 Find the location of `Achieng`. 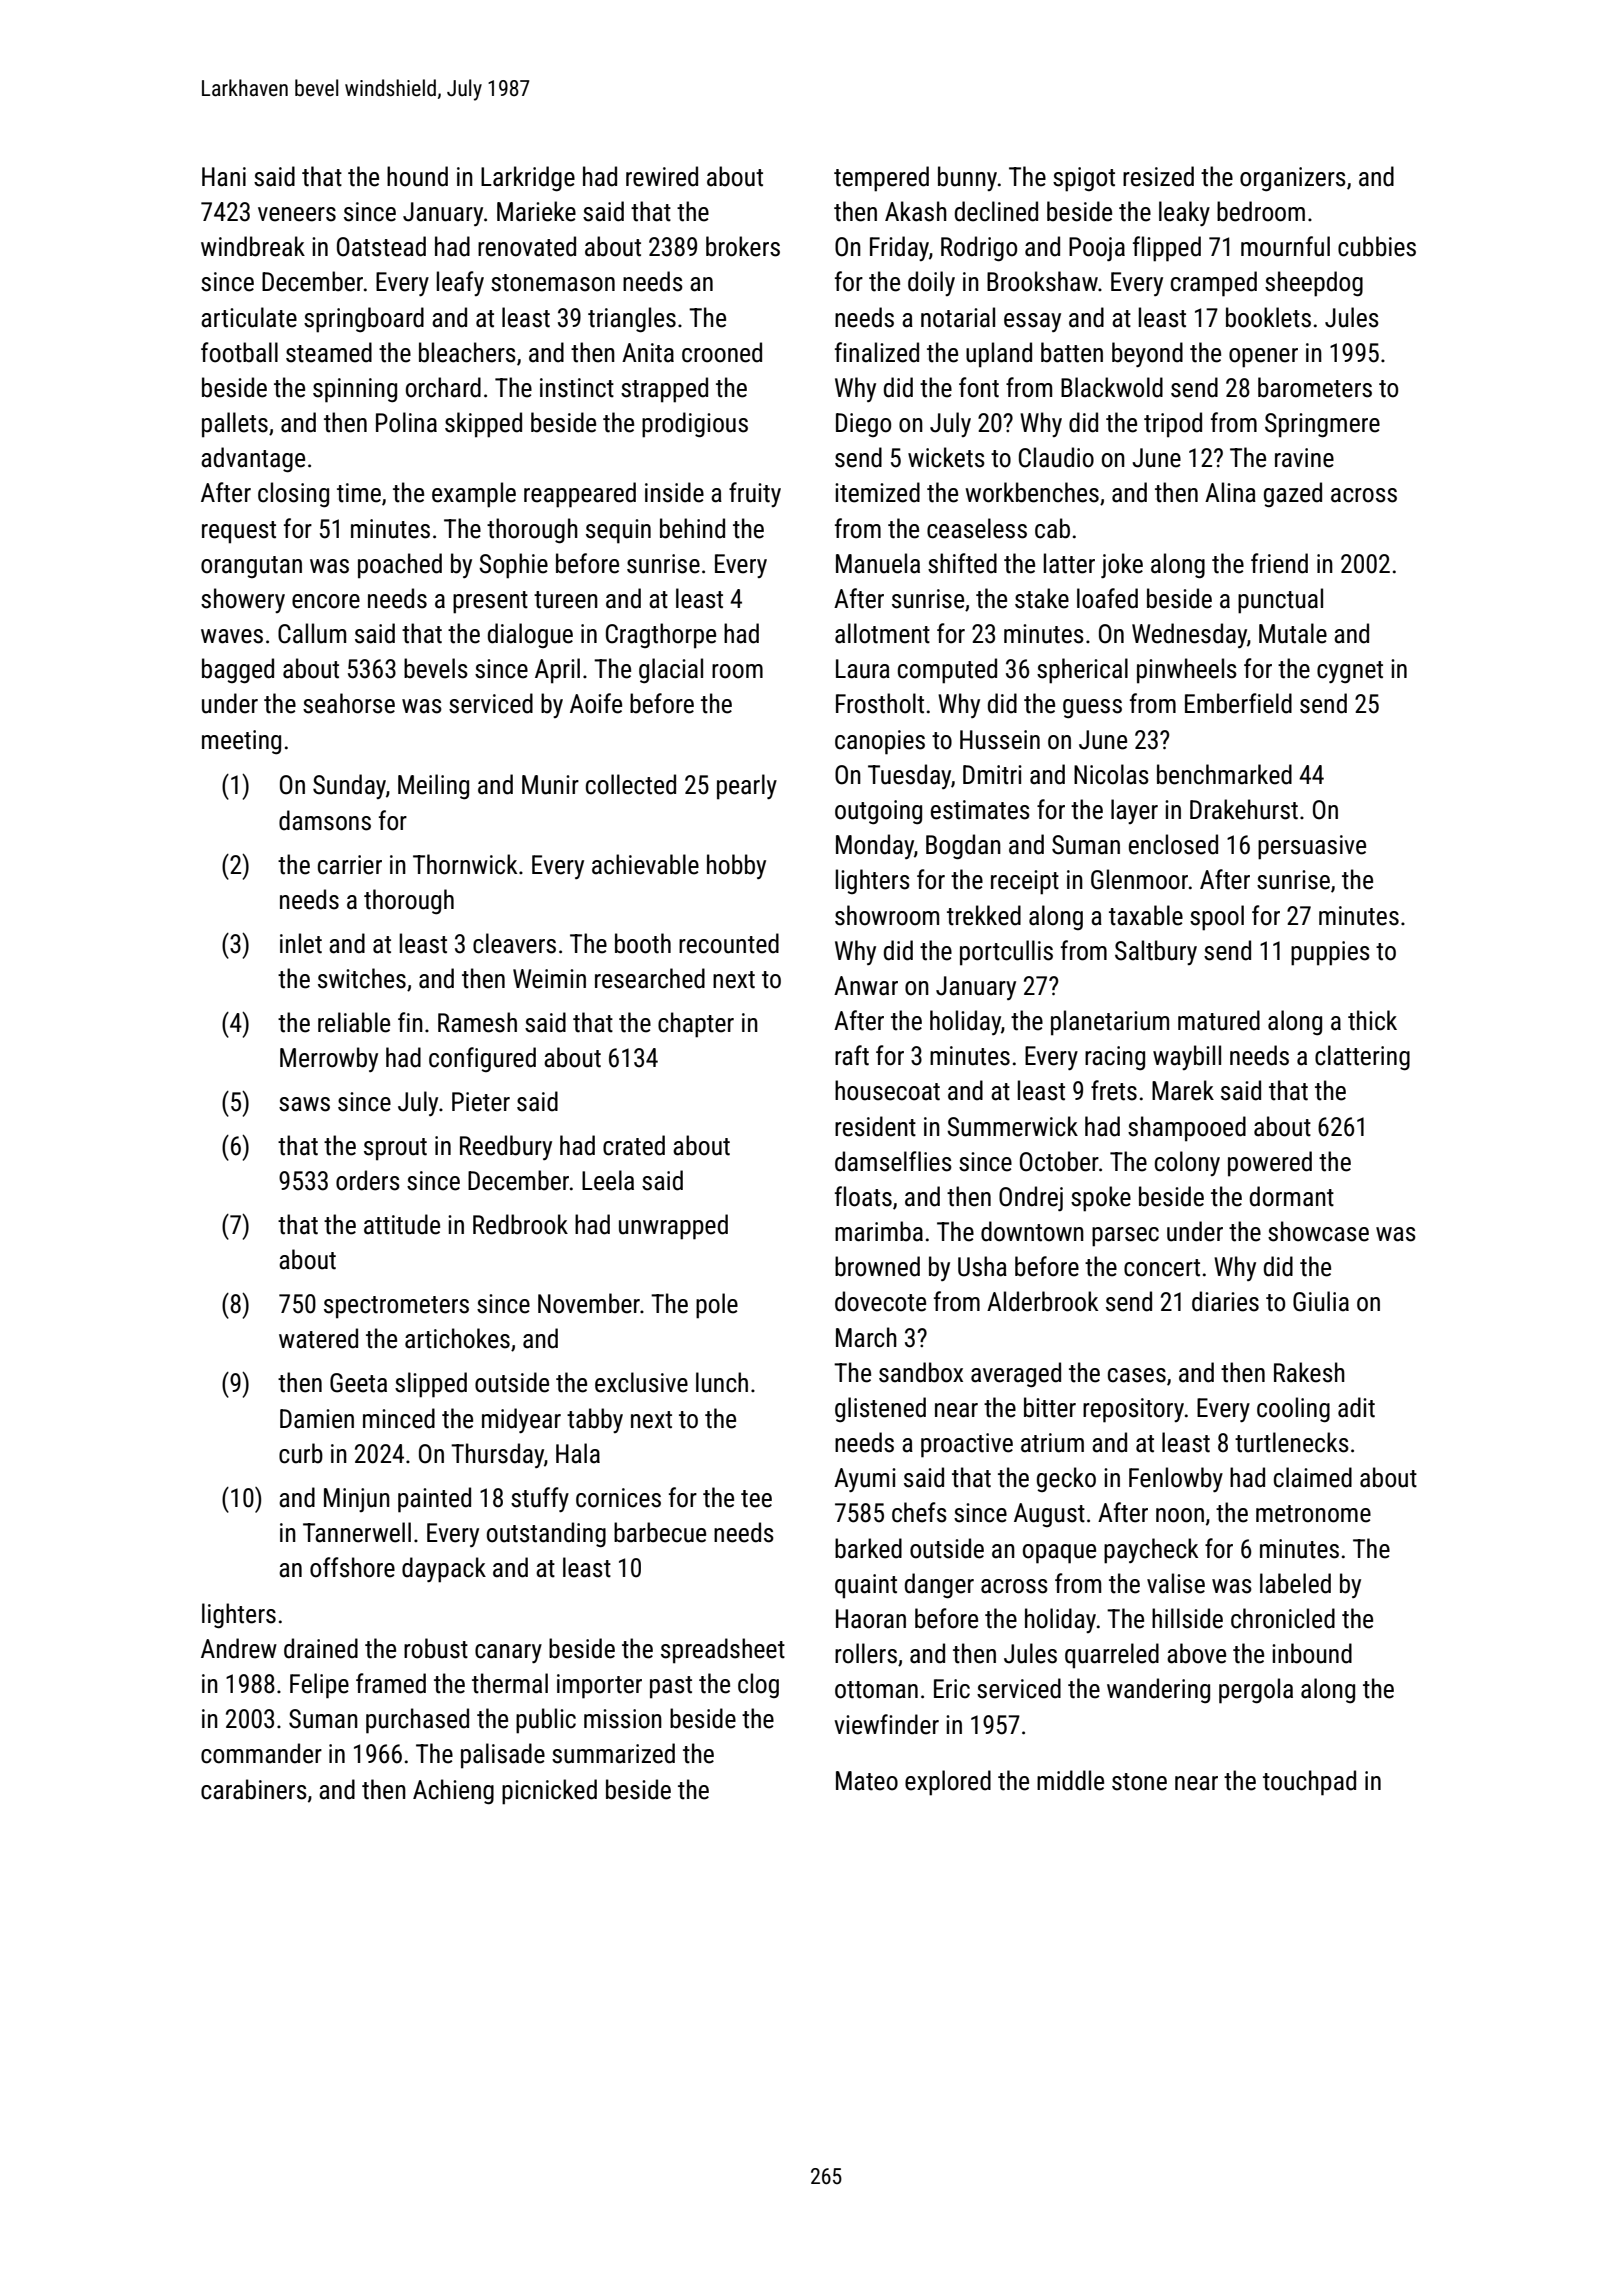

Achieng is located at coordinates (453, 1792).
